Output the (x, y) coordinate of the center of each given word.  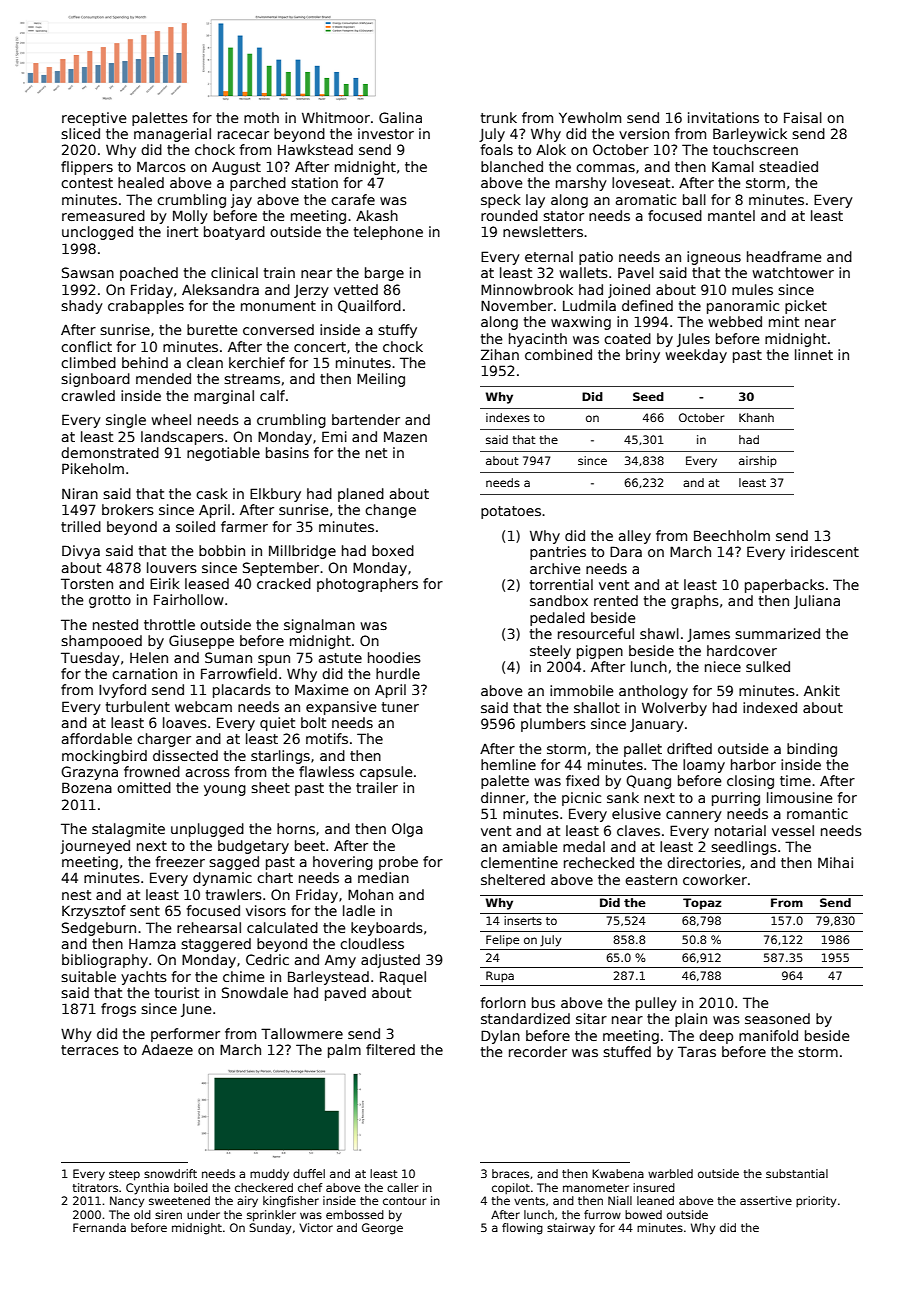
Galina (400, 117)
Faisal (803, 117)
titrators (95, 1187)
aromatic (646, 199)
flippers (87, 168)
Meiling (381, 380)
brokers (128, 509)
